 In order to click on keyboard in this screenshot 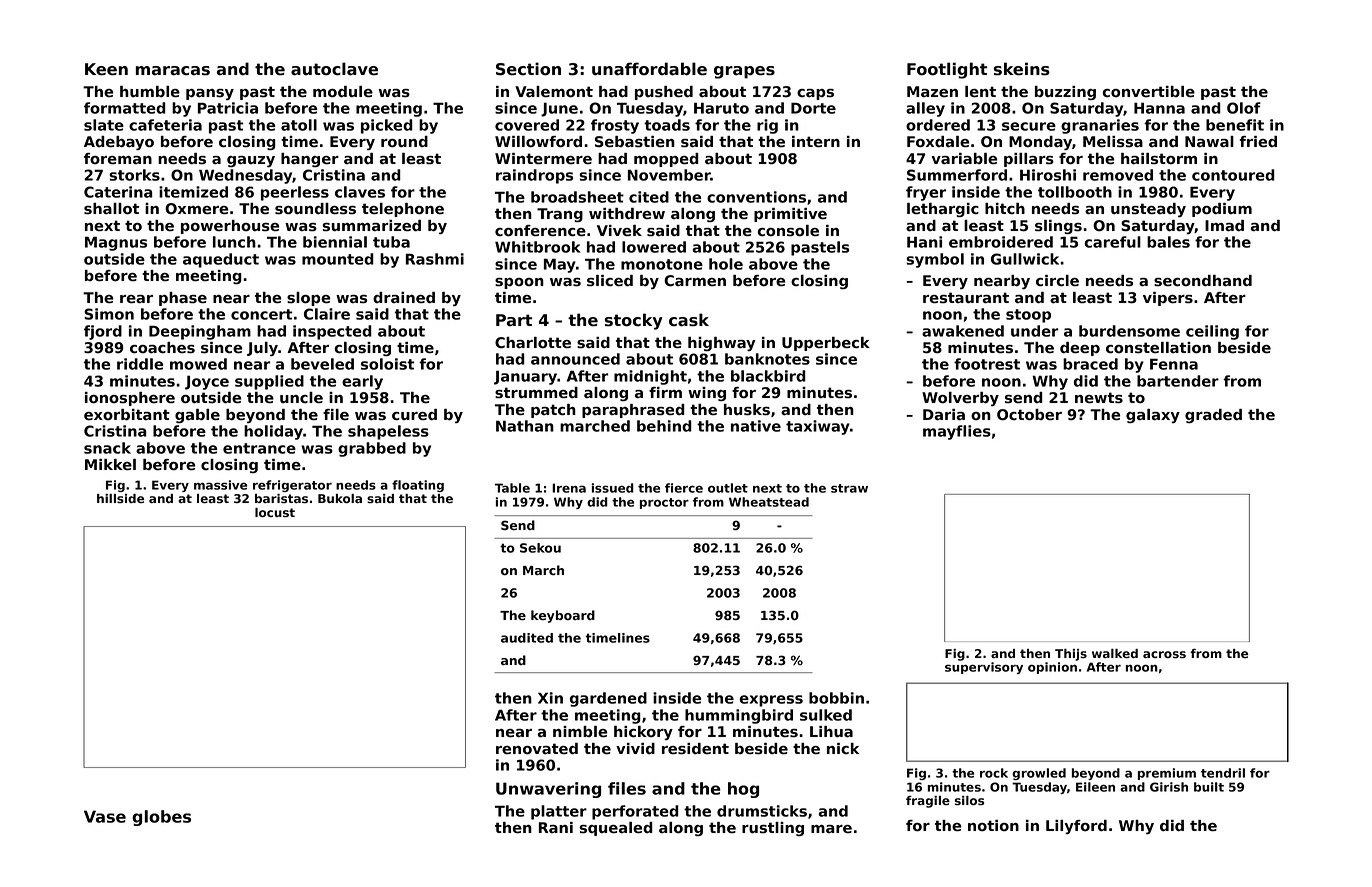, I will do `click(563, 616)`.
